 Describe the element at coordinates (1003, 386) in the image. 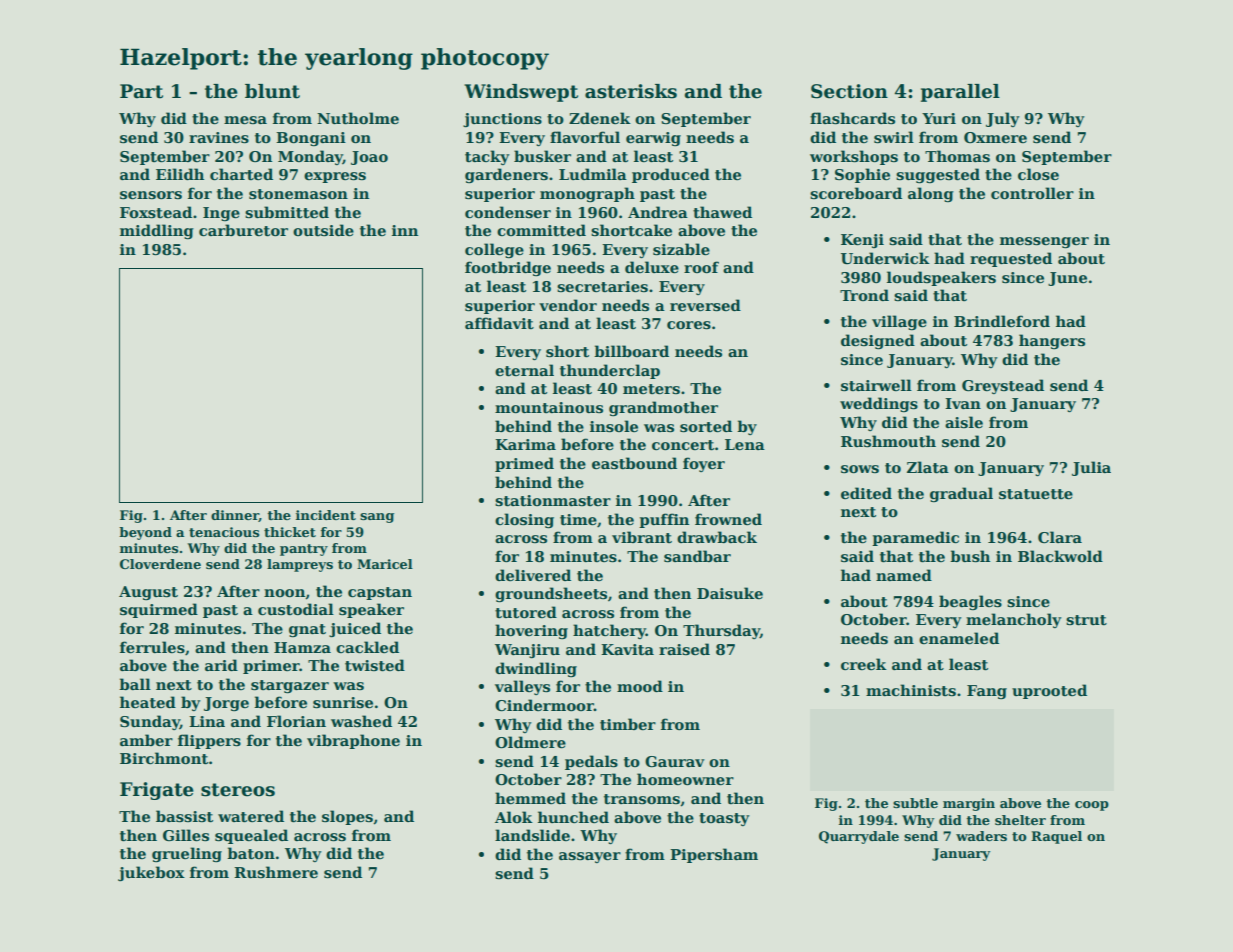

I see `Greystead` at that location.
